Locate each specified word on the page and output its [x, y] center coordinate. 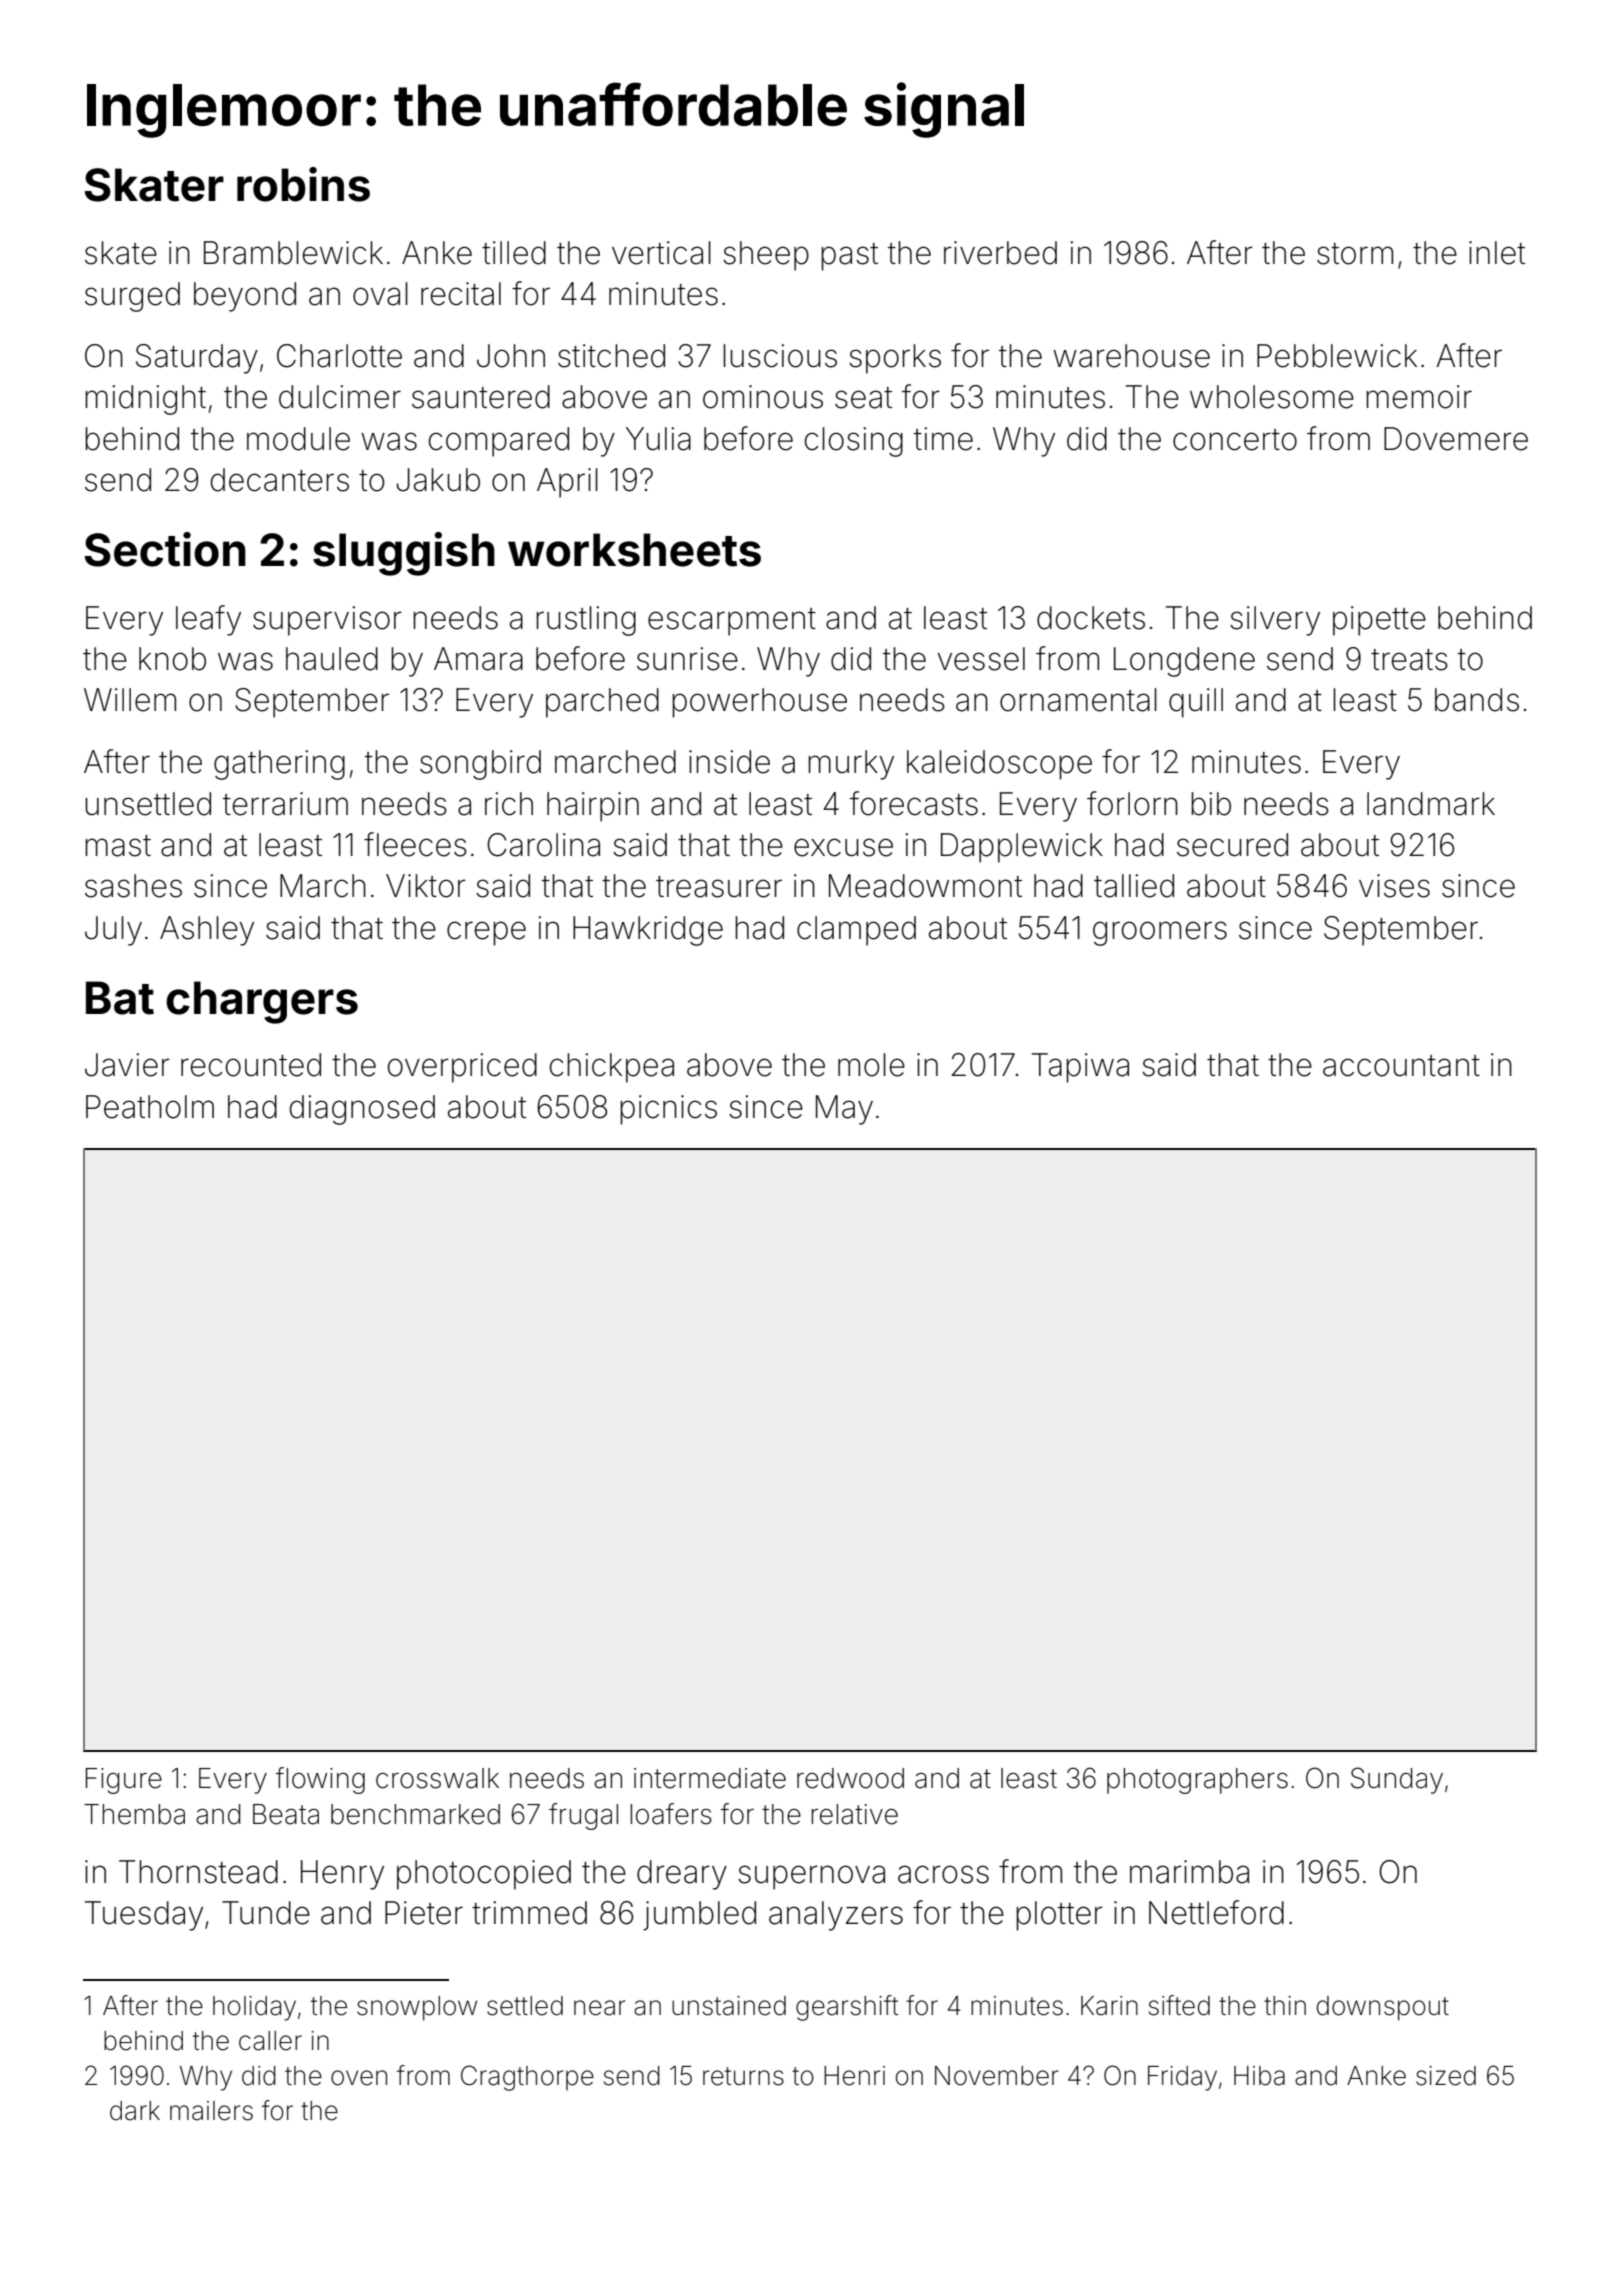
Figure [124, 1781]
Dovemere [1456, 439]
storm [1355, 254]
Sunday [1397, 1780]
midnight [145, 400]
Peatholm [150, 1107]
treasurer [719, 887]
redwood [850, 1778]
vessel [981, 659]
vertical [661, 253]
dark [135, 2111]
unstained [729, 2006]
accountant [1401, 1066]
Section [165, 549]
